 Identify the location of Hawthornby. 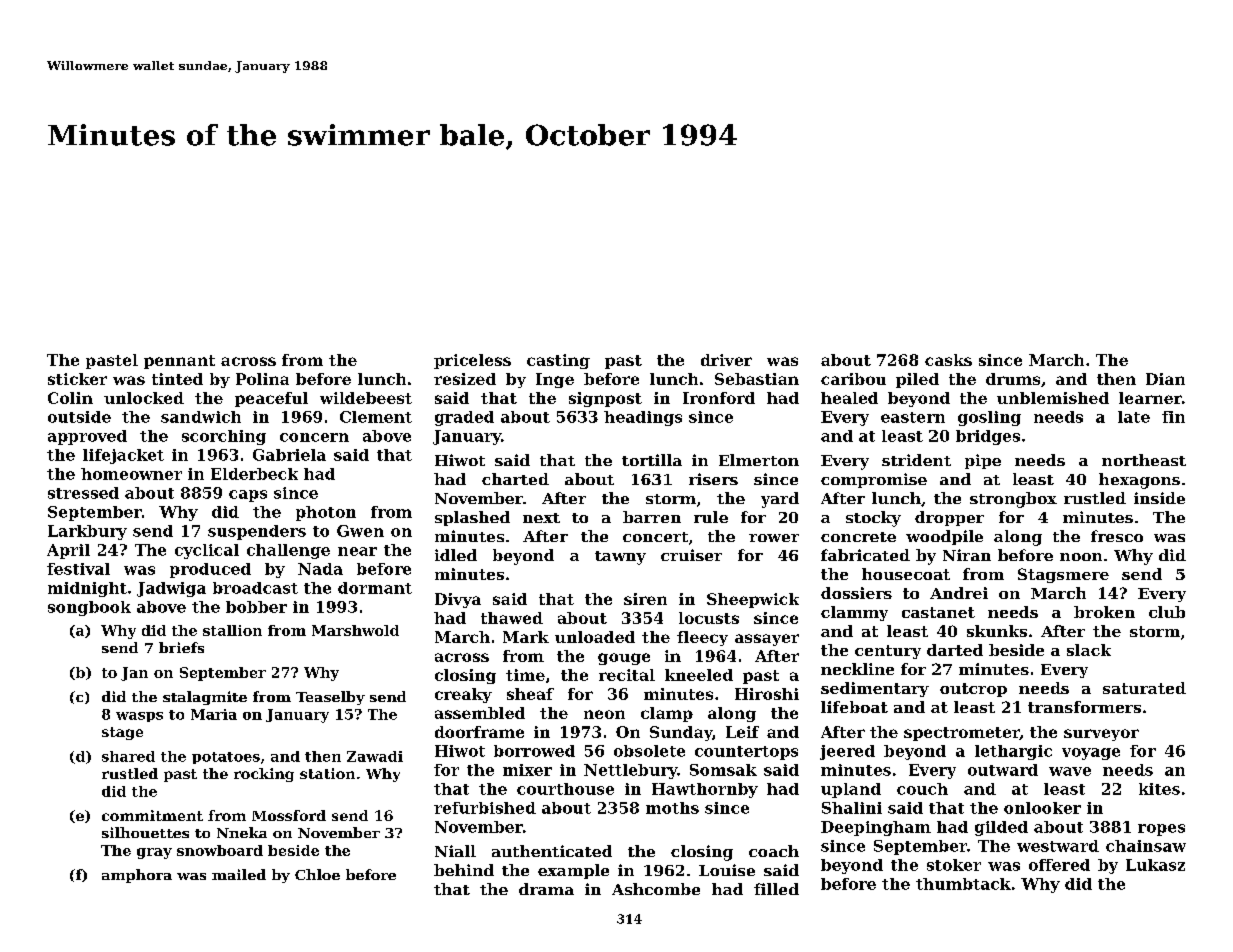
(705, 790).
